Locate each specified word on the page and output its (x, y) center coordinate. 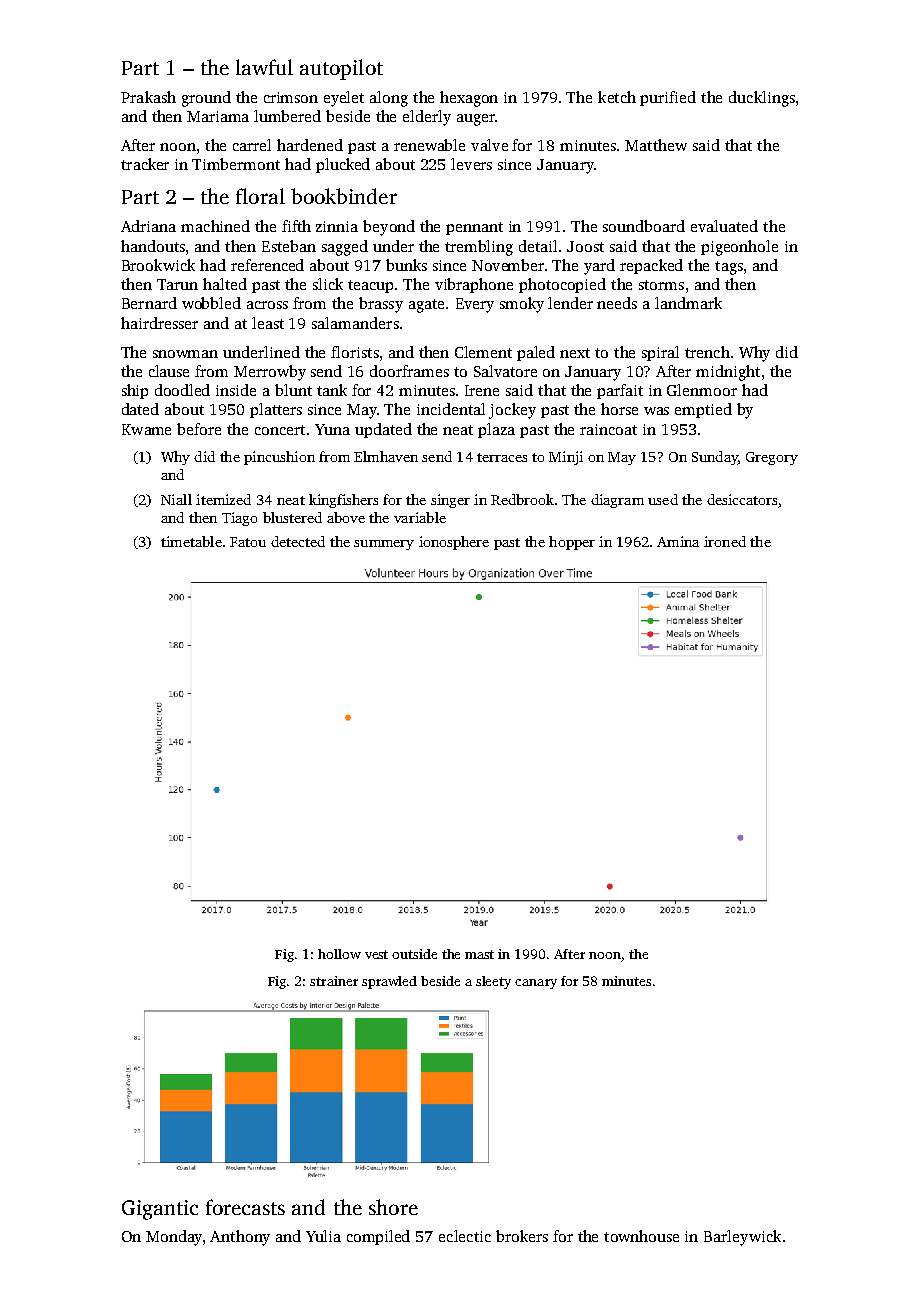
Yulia (323, 1236)
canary (536, 984)
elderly (427, 118)
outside (414, 954)
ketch (617, 97)
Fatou (248, 542)
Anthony (240, 1238)
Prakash (148, 97)
